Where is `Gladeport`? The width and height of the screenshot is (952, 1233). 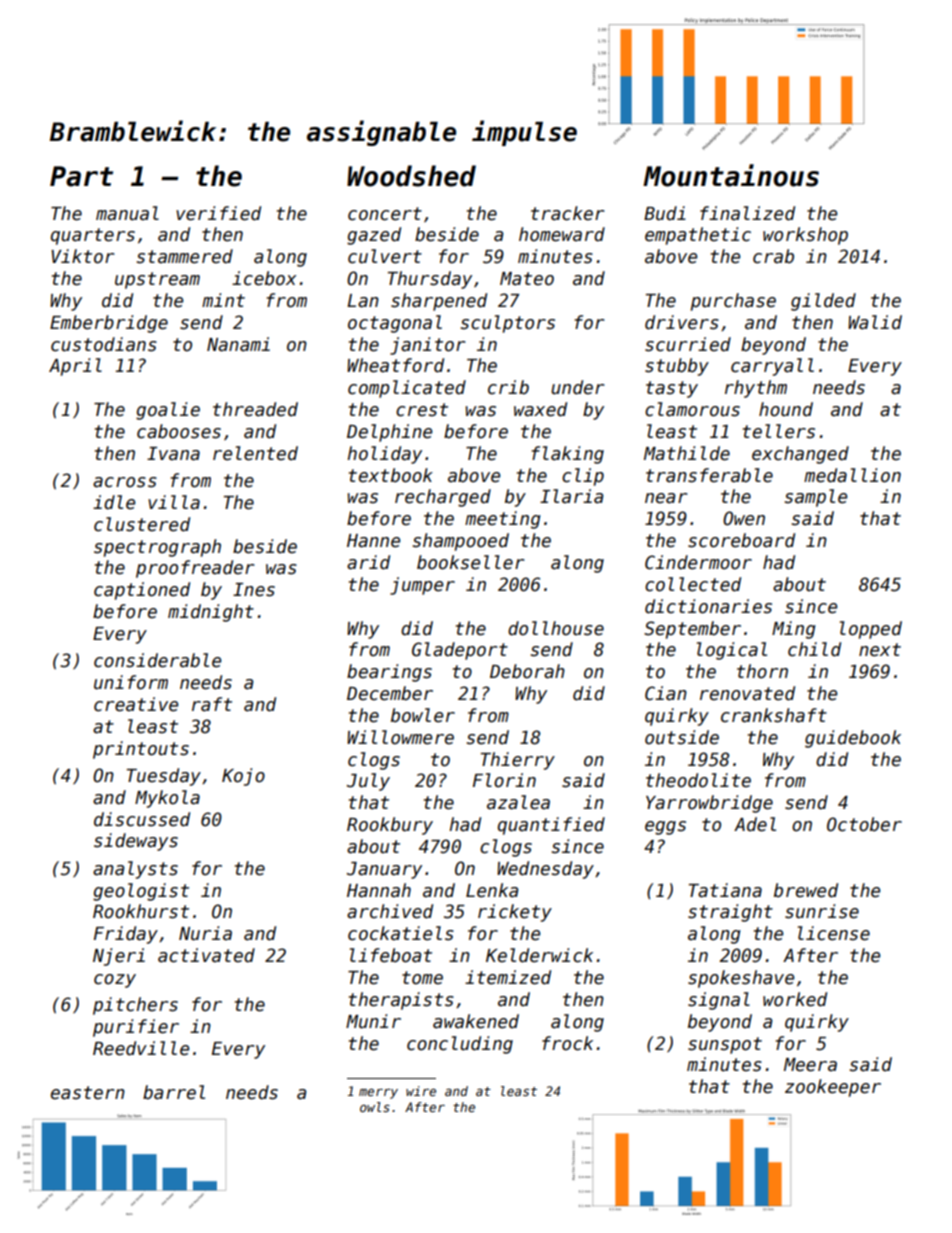
Gladeport is located at coordinates (460, 651).
